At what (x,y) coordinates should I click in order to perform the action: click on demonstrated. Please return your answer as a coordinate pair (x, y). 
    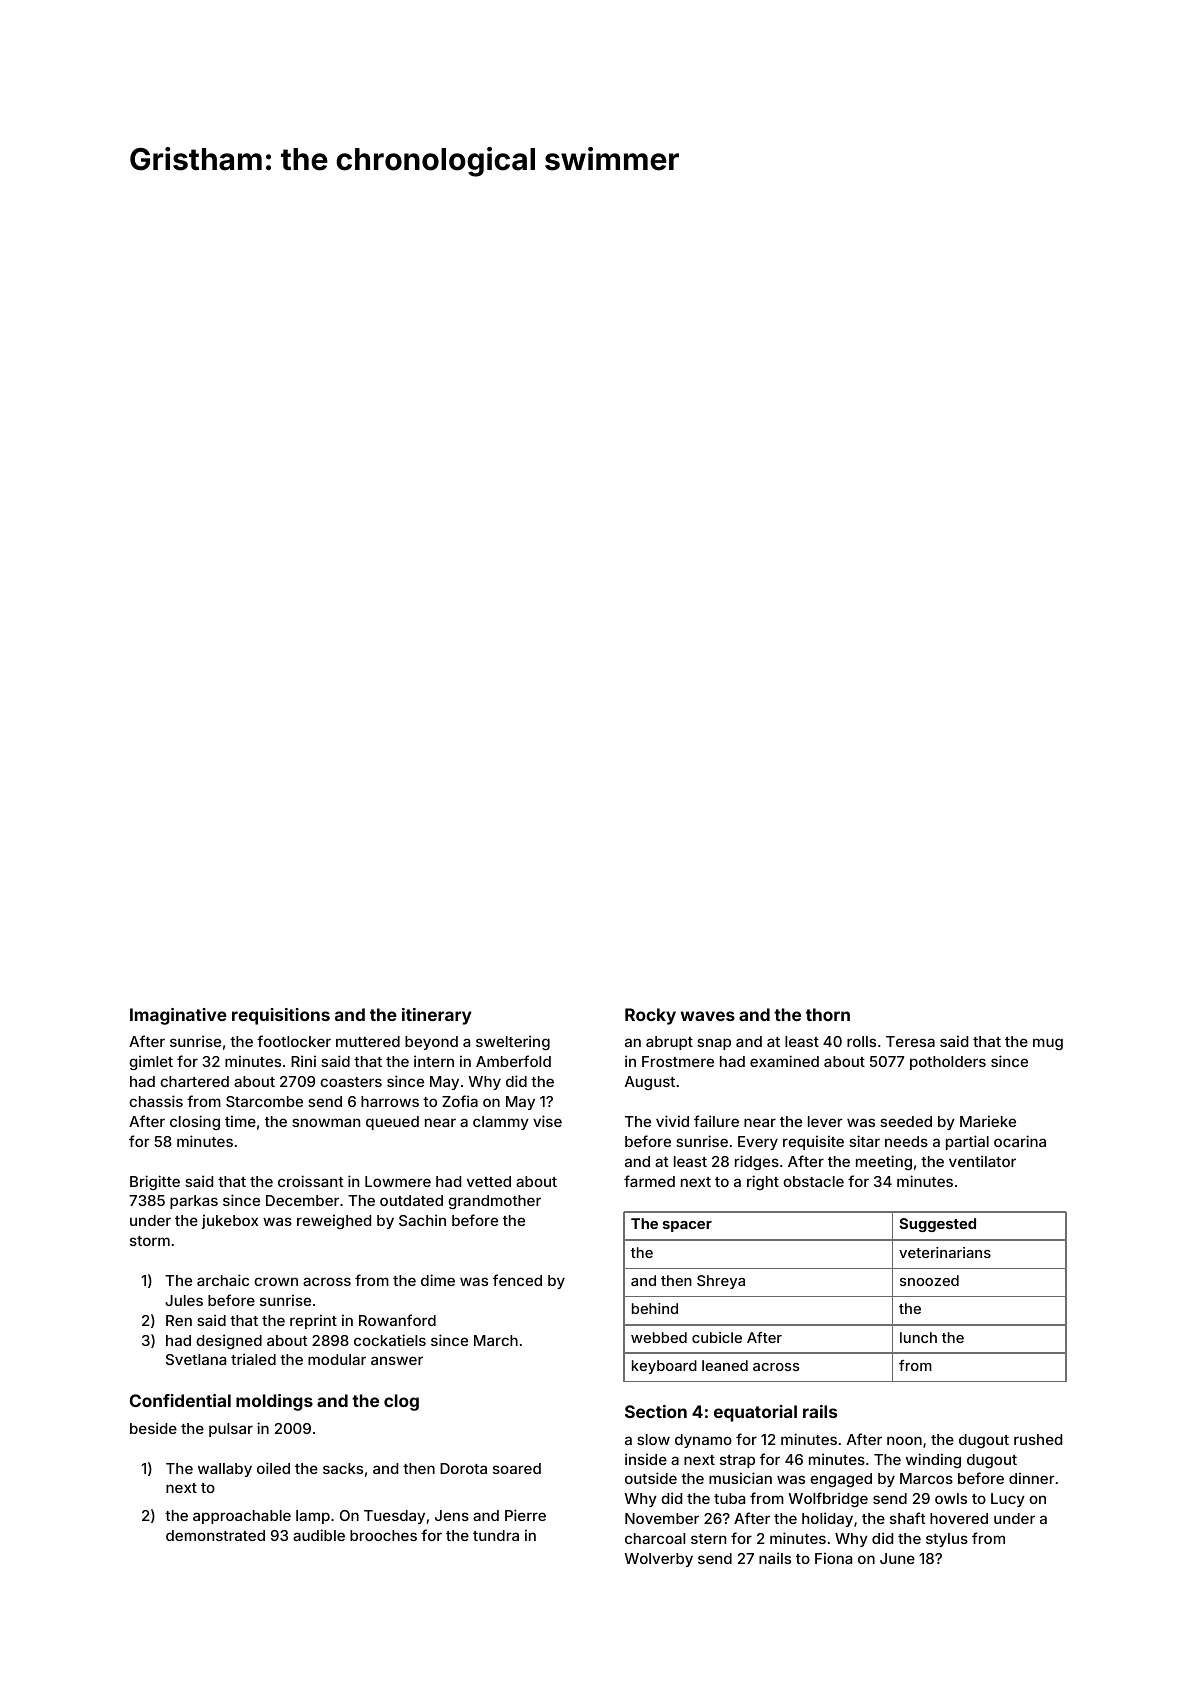
    Looking at the image, I should click on (215, 1535).
